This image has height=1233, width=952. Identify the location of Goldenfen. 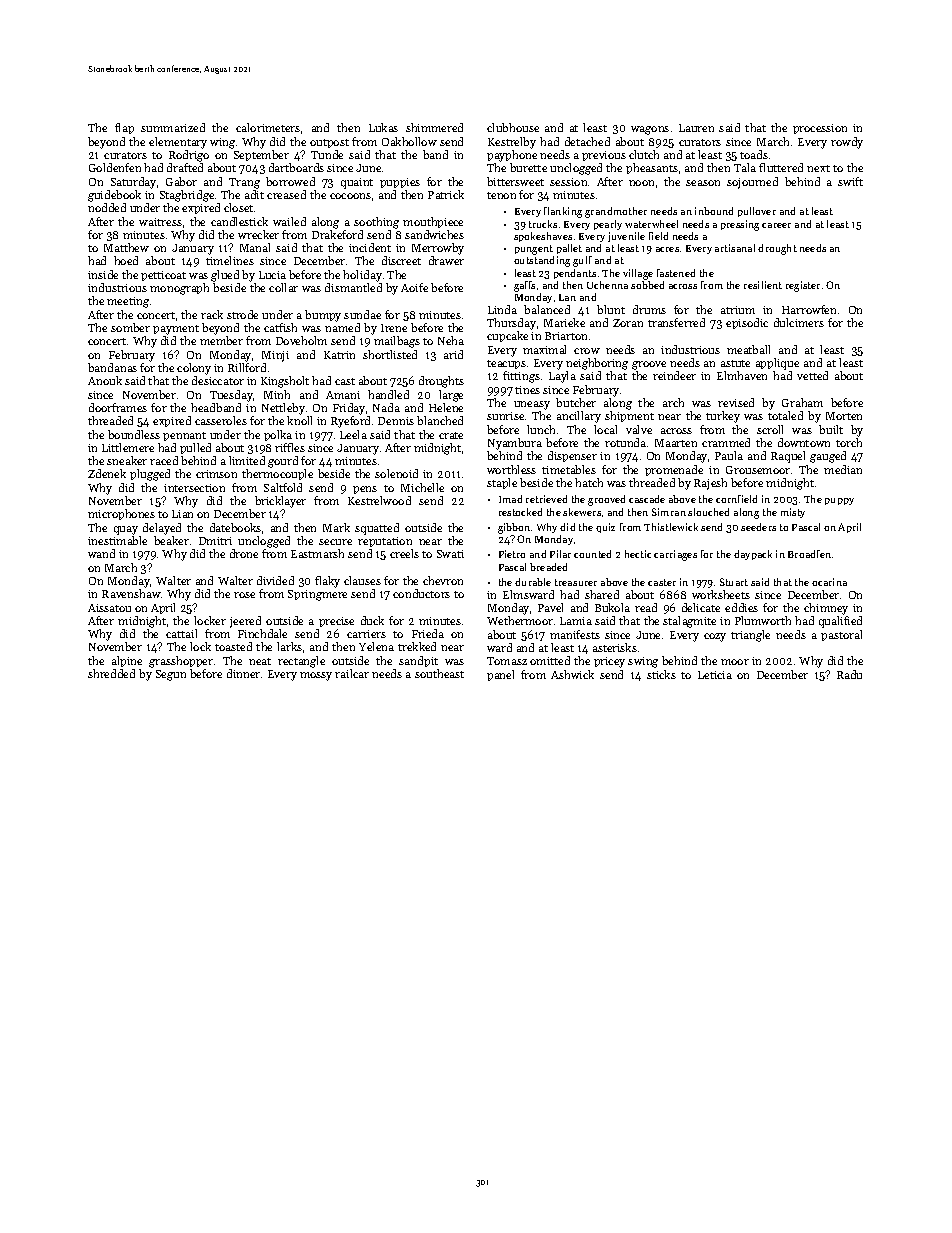
(115, 167).
